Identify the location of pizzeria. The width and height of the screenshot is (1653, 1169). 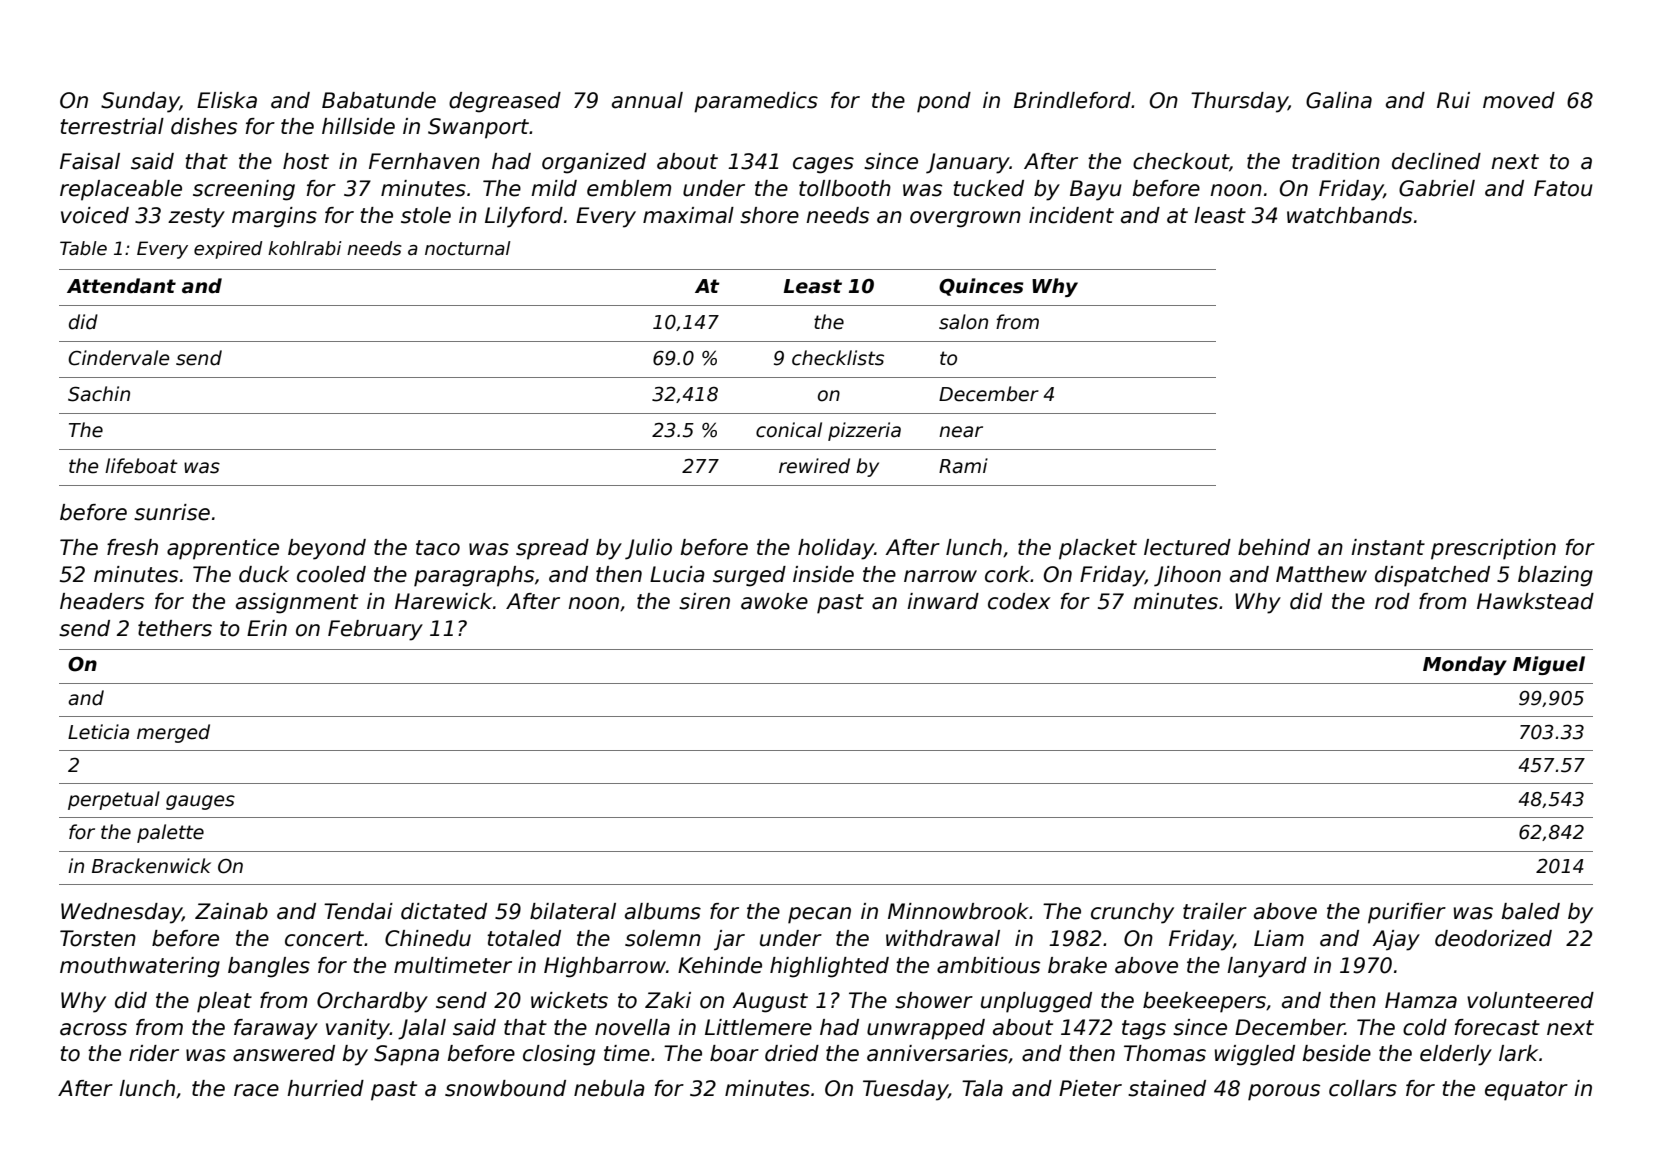
(864, 431).
